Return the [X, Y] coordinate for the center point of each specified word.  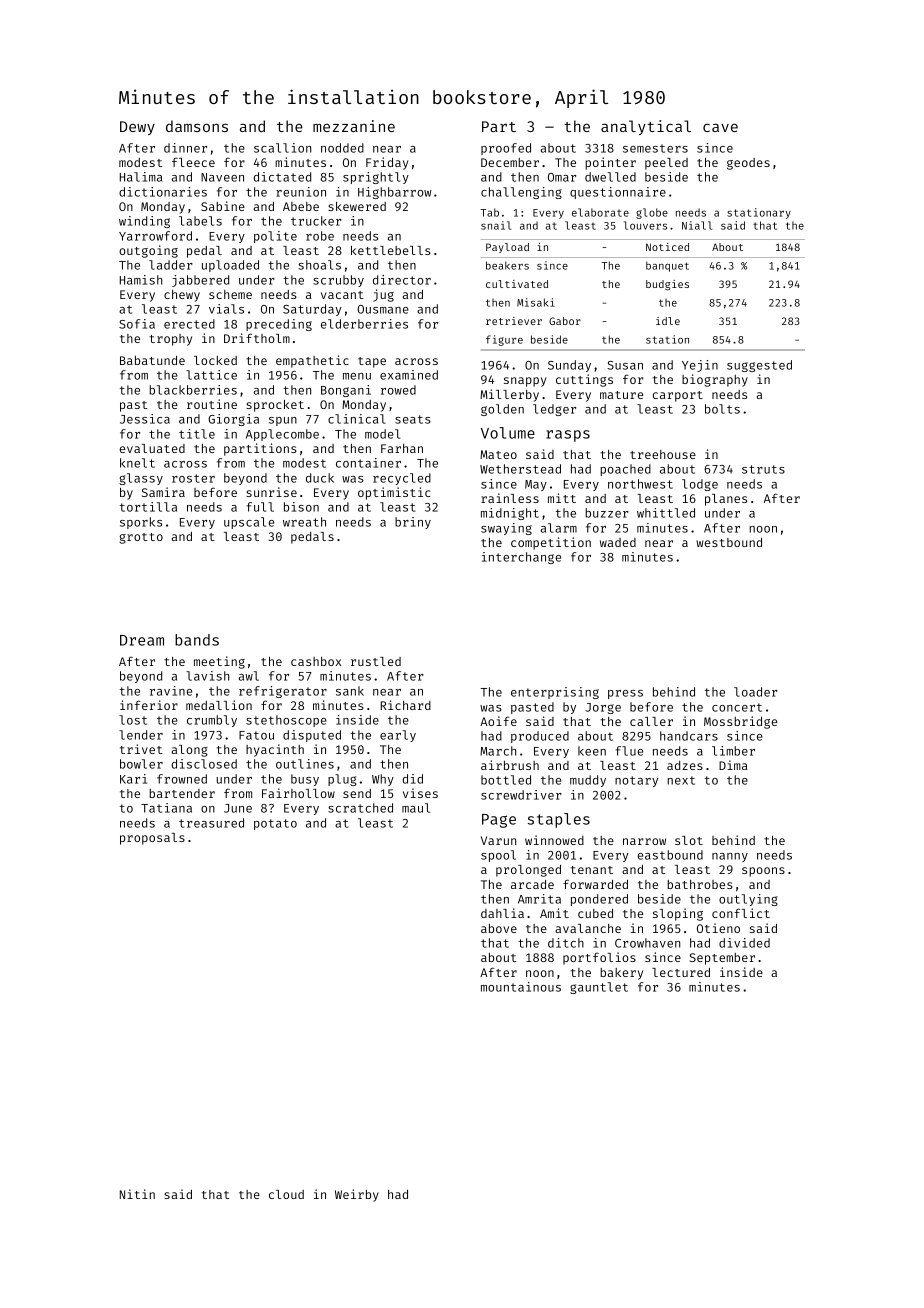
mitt [562, 498]
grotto [141, 538]
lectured [681, 972]
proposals [152, 839]
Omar [562, 177]
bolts [722, 409]
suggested [759, 366]
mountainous [521, 987]
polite [275, 237]
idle [668, 321]
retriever [514, 321]
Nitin [137, 1194]
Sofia [137, 324]
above [499, 928]
